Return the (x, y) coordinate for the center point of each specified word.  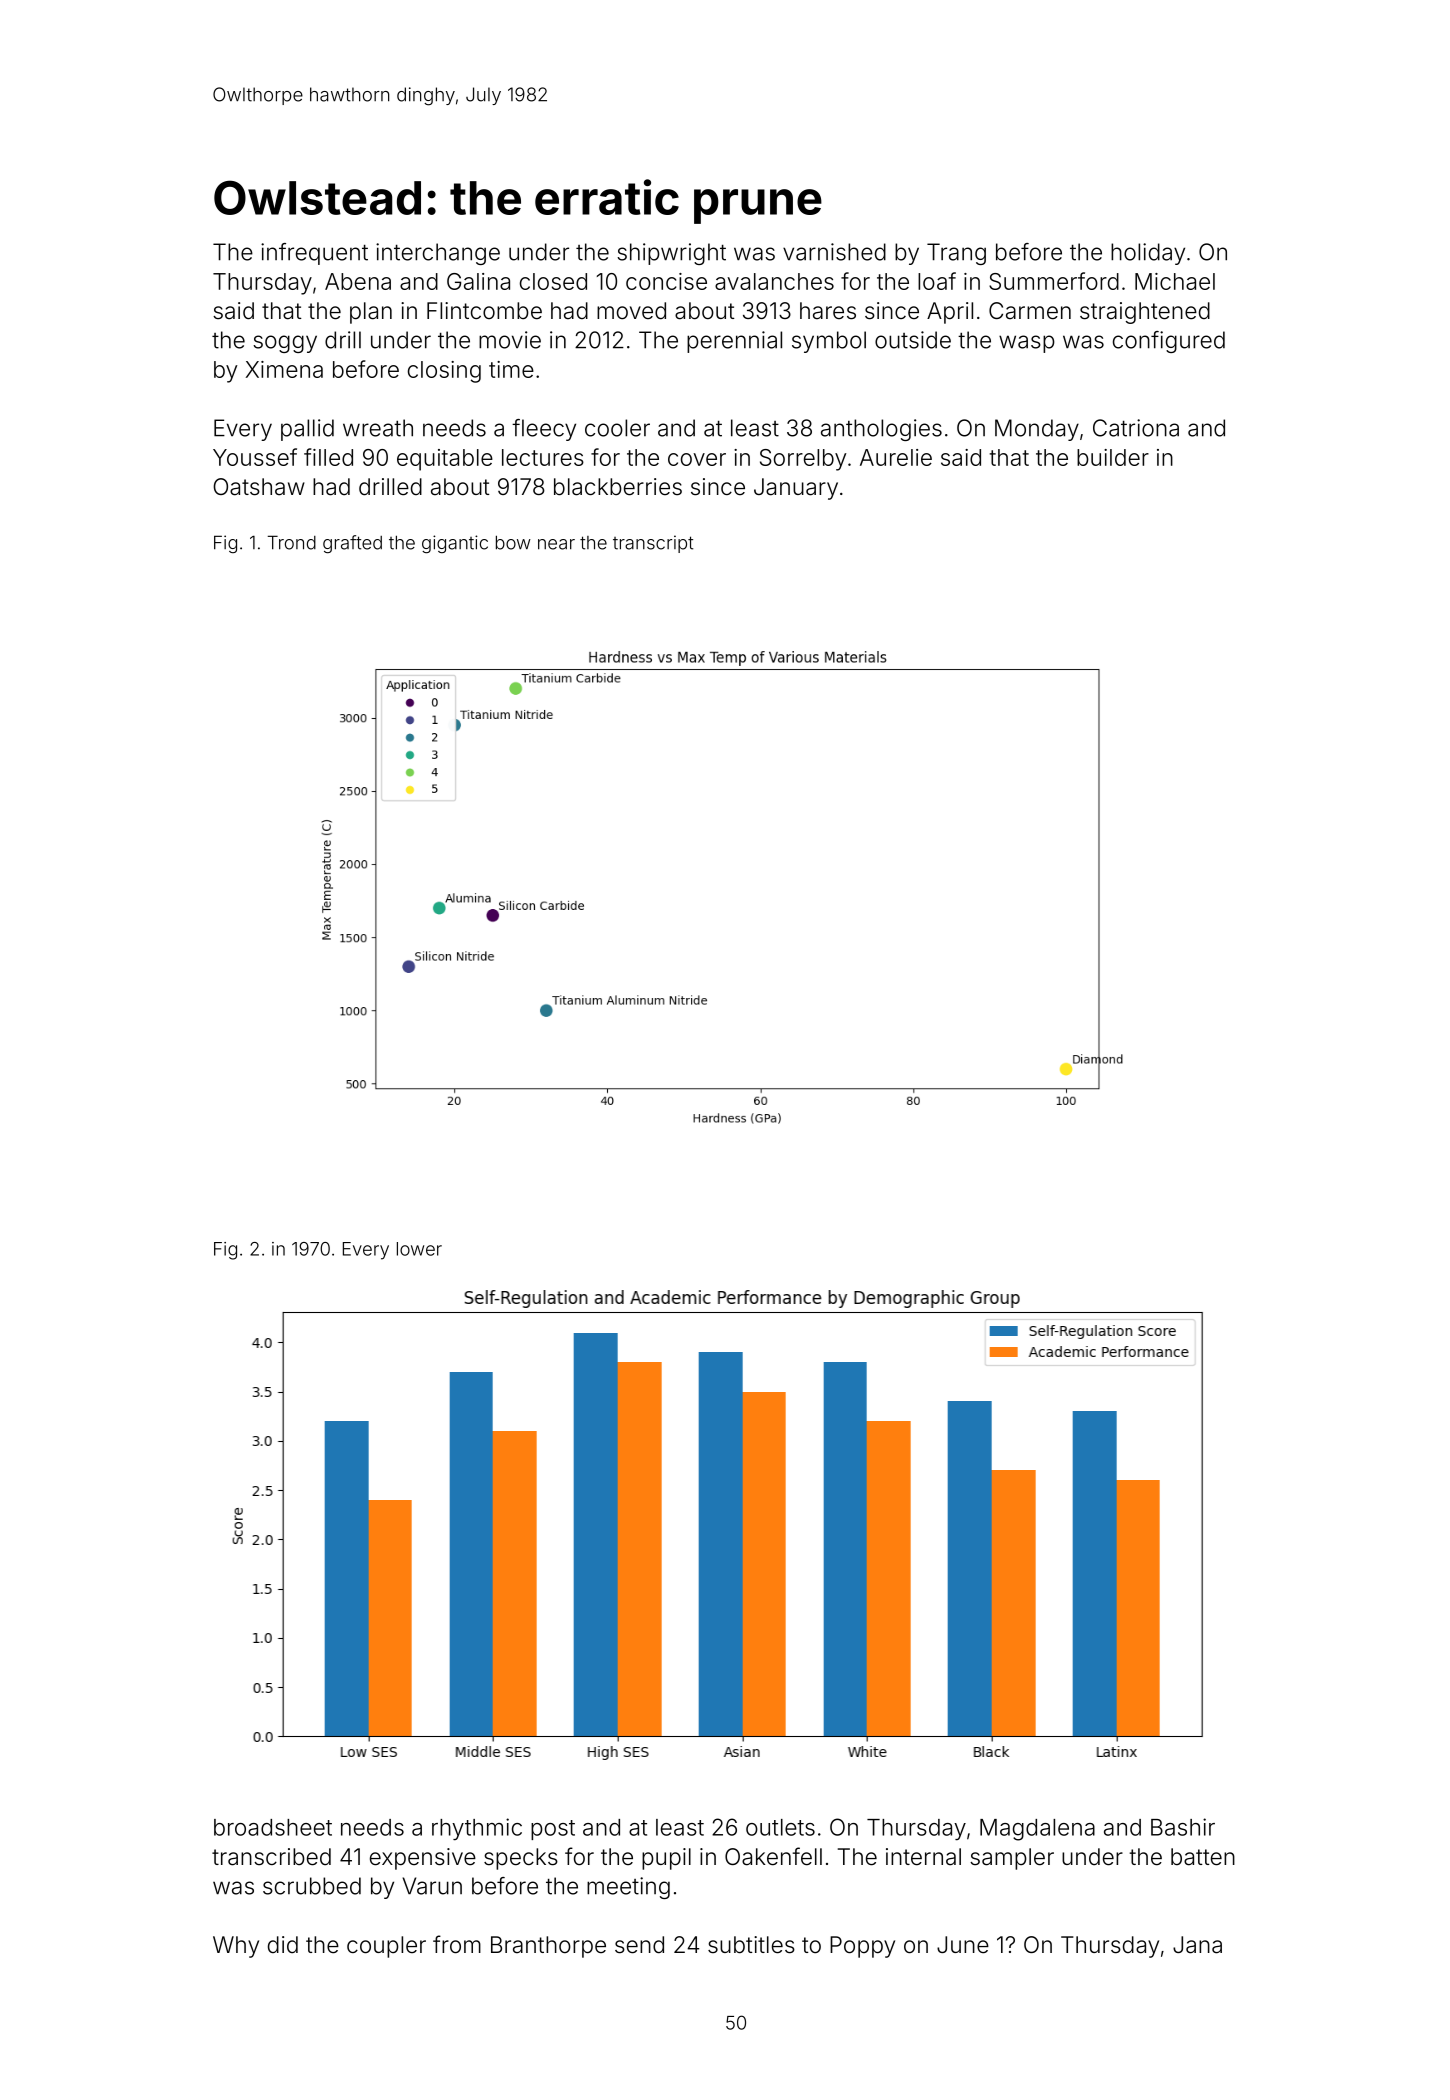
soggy (285, 344)
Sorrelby (803, 460)
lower (419, 1249)
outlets (780, 1827)
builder (1113, 457)
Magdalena (1037, 1830)
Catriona (1136, 428)
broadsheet (273, 1827)
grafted (352, 544)
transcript (653, 544)
